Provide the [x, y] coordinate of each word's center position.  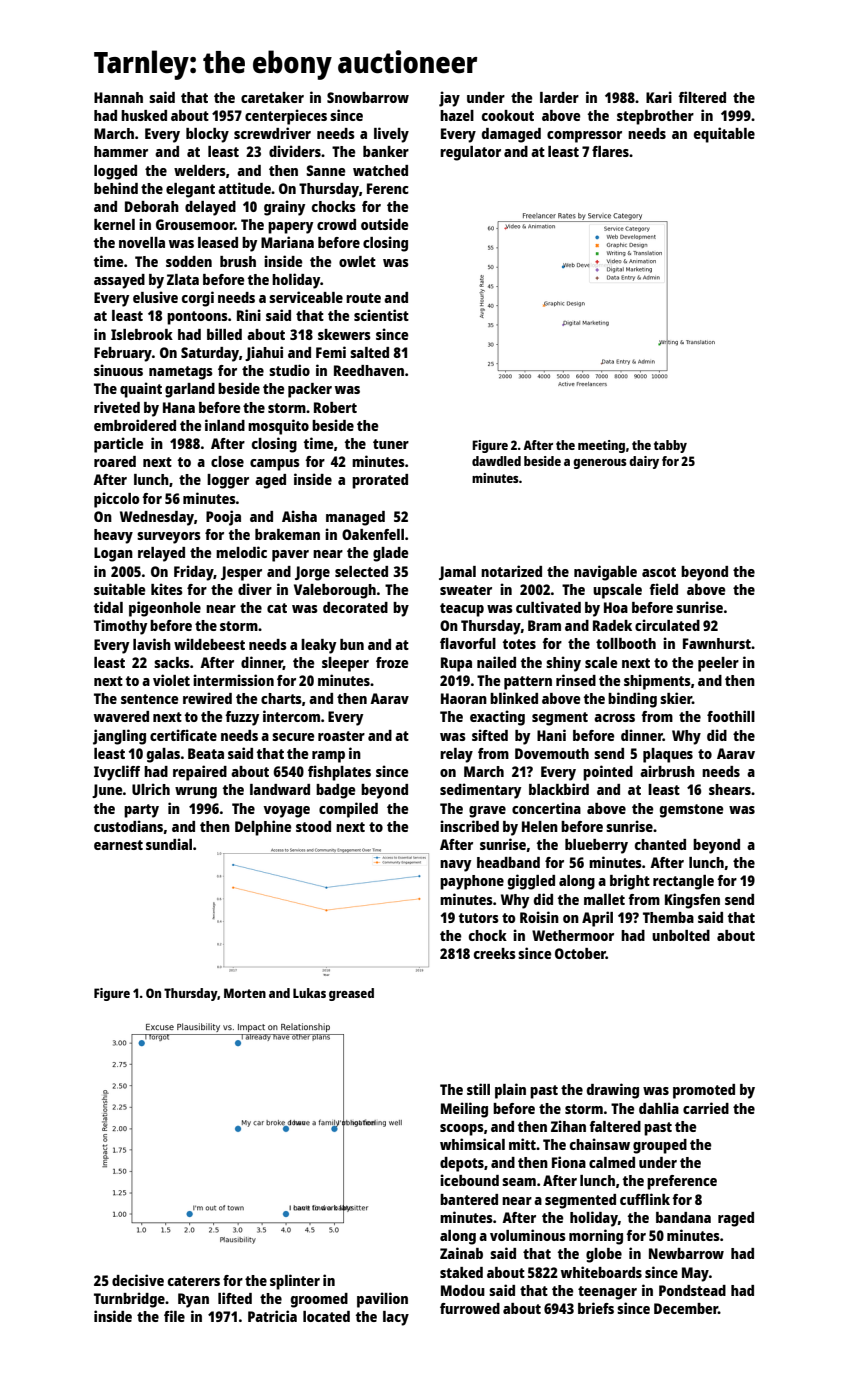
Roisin [539, 917]
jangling [119, 737]
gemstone [692, 811]
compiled [348, 810]
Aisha [299, 516]
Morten [245, 993]
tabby [670, 446]
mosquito [278, 427]
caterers [194, 1281]
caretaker [272, 97]
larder [559, 97]
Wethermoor [573, 935]
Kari [659, 97]
